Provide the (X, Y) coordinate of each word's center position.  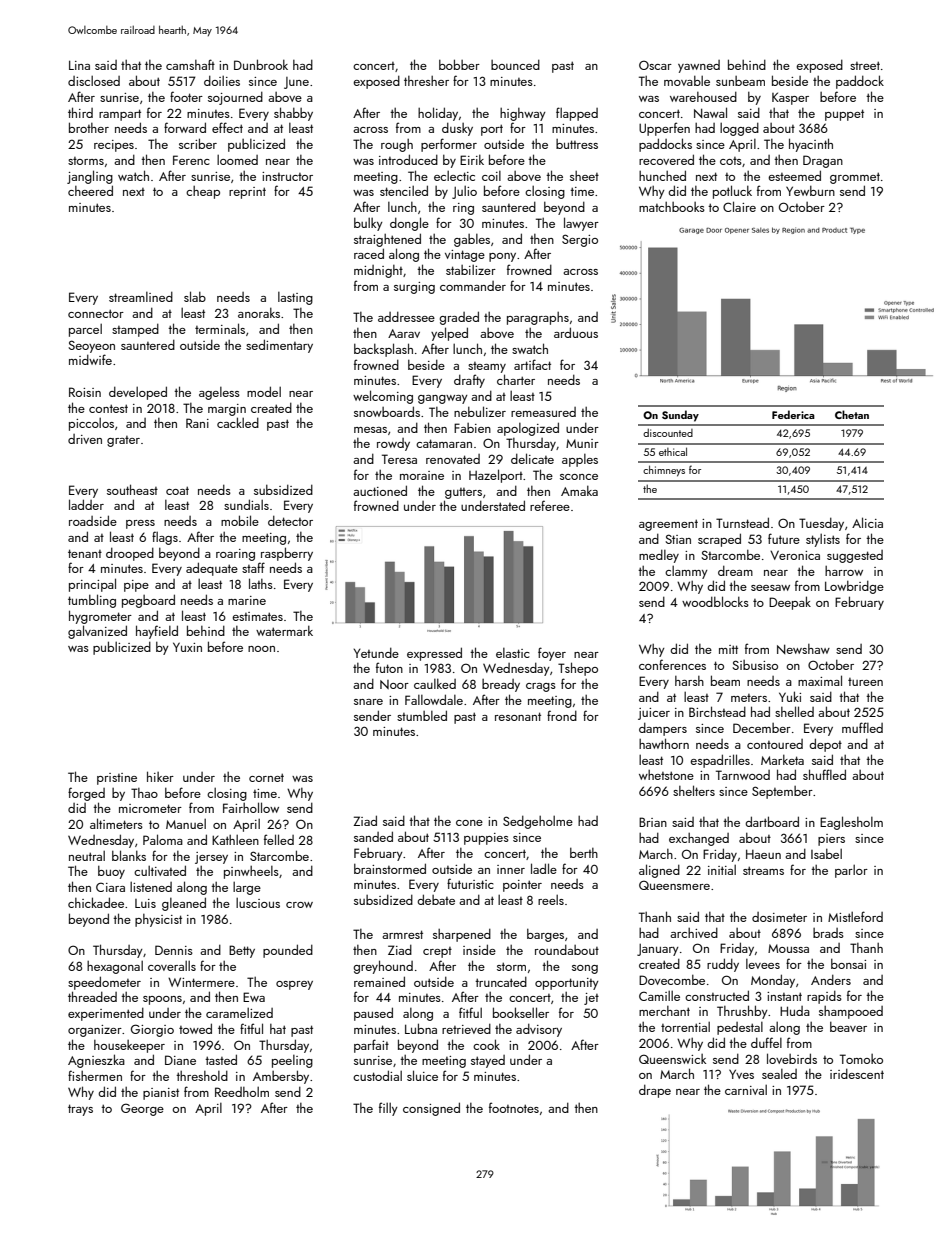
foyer (552, 654)
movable (687, 80)
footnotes (514, 1107)
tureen (865, 682)
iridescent (857, 1073)
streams (763, 870)
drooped (130, 554)
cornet (266, 777)
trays (80, 1110)
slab (195, 296)
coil (491, 176)
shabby (293, 114)
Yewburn (810, 191)
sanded (373, 836)
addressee (406, 316)
